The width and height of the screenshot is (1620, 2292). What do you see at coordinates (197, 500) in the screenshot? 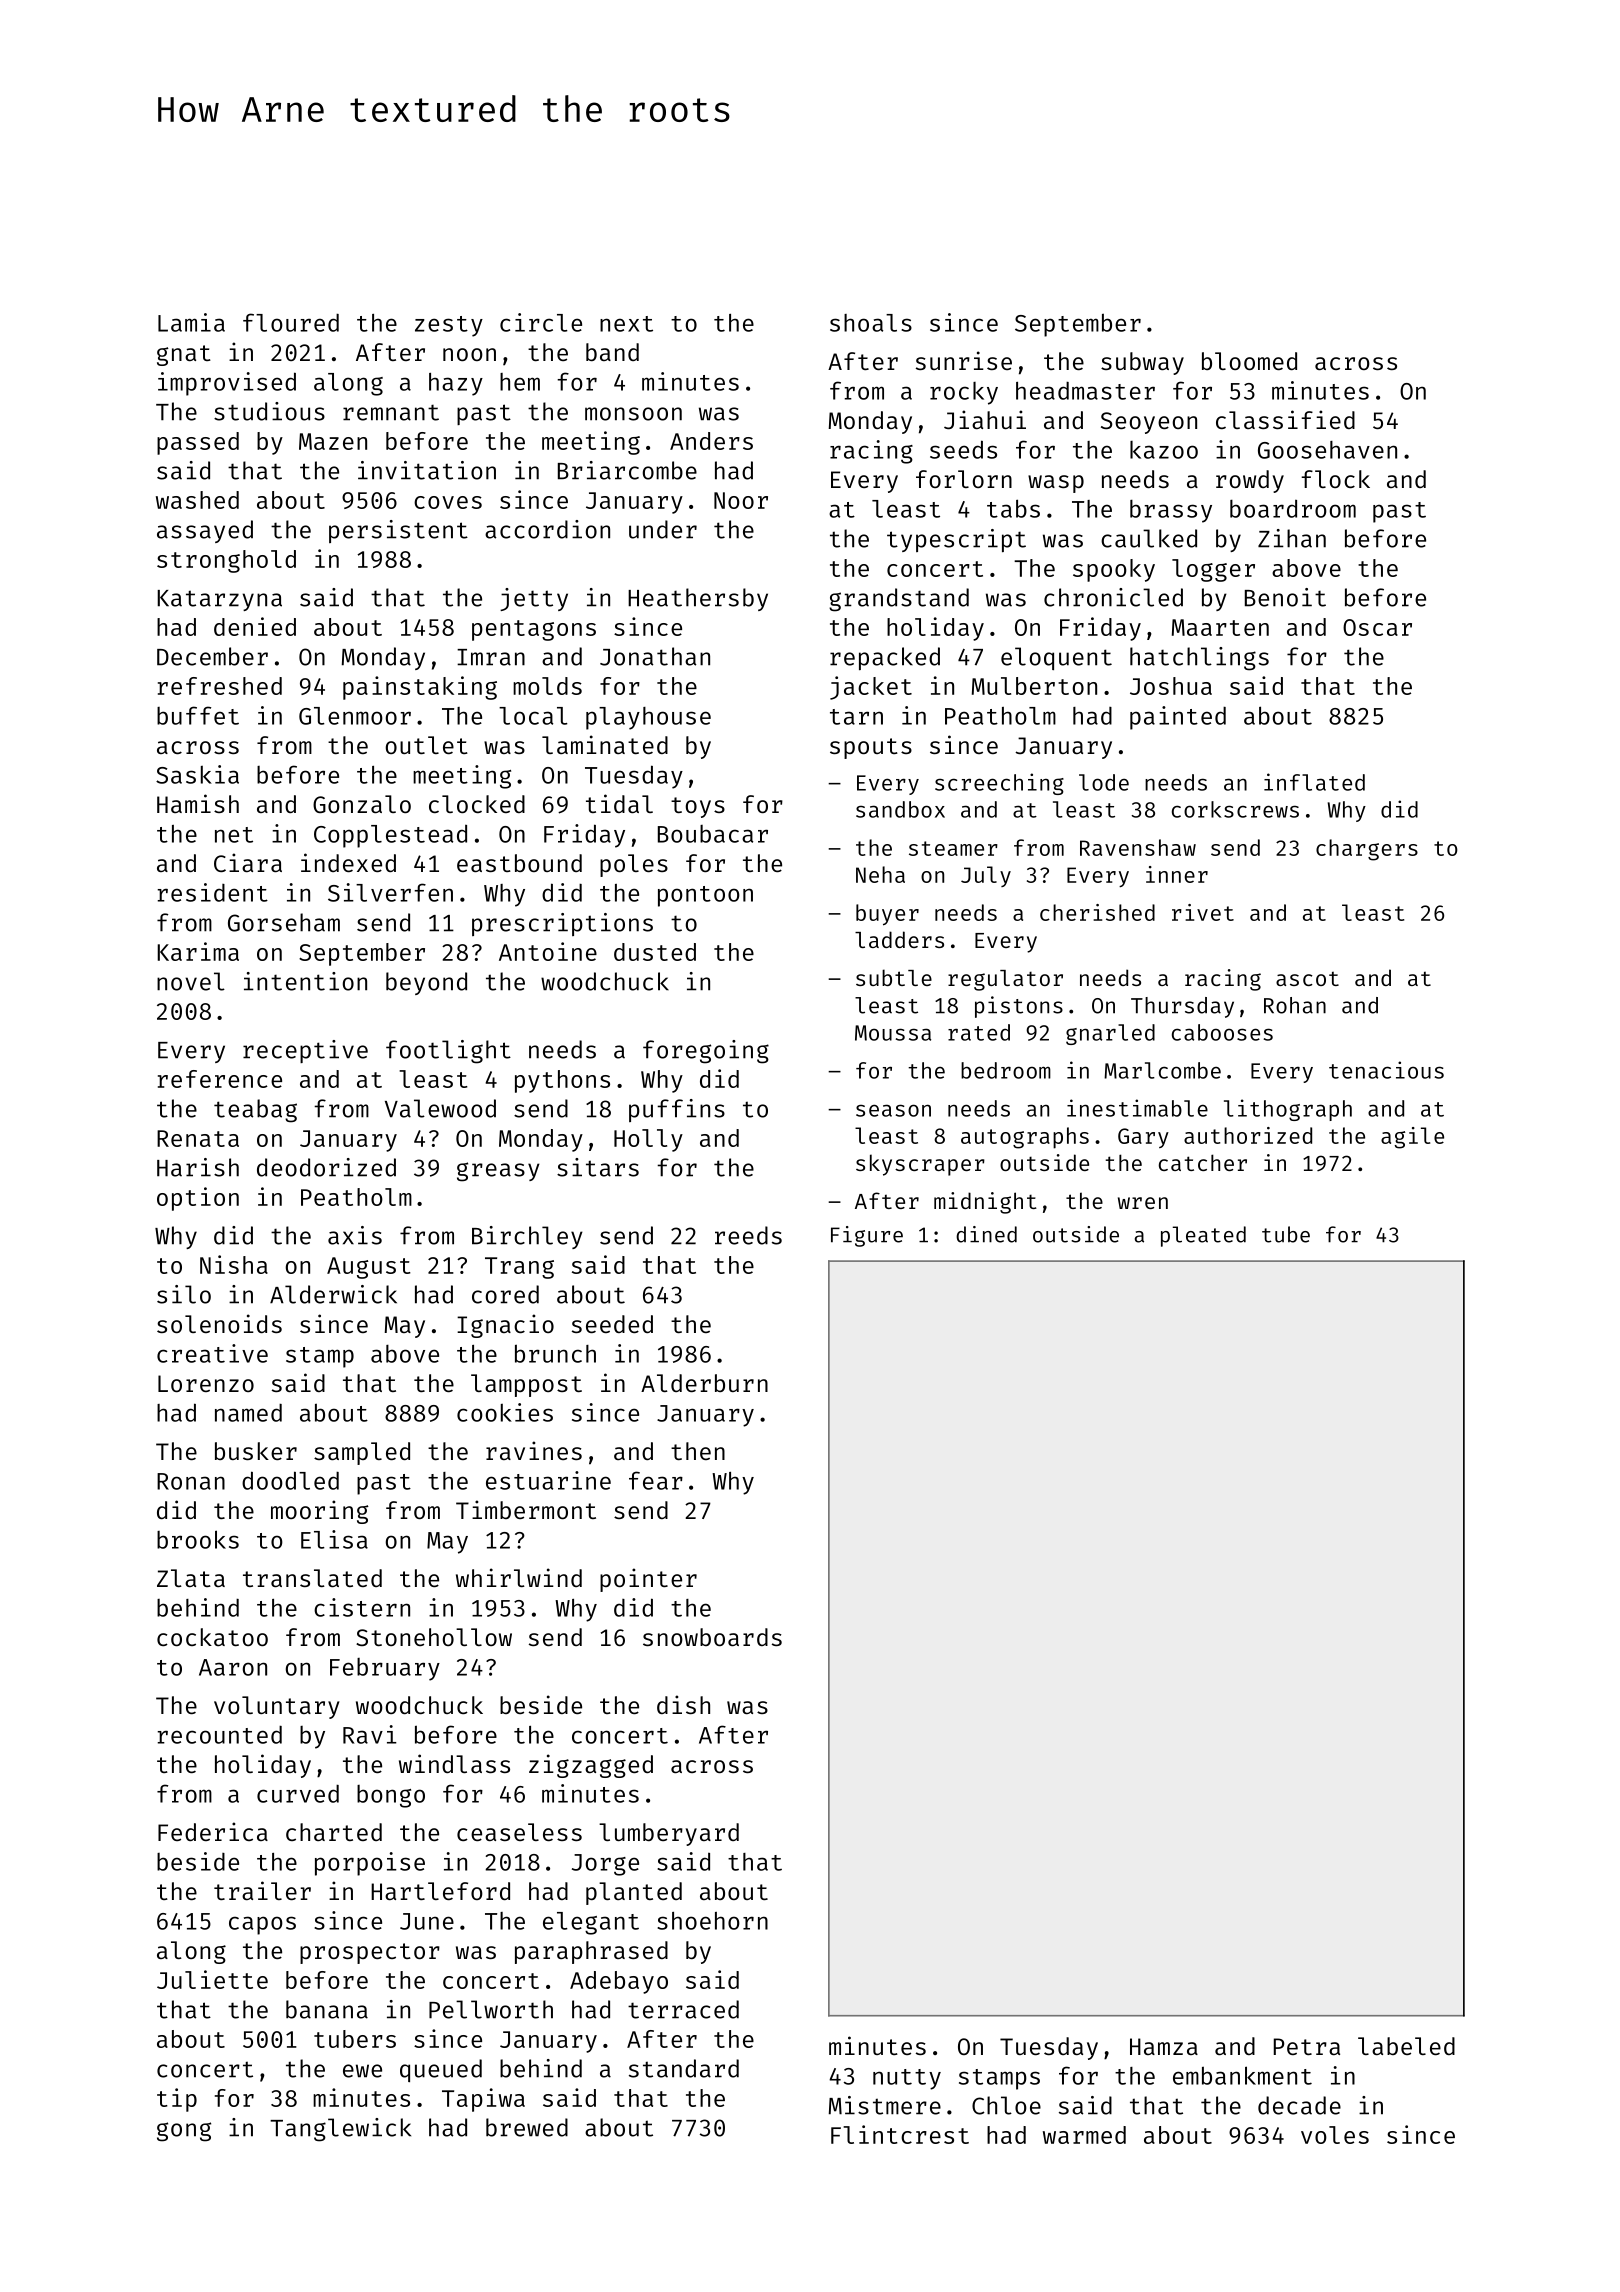
I see `washed` at bounding box center [197, 500].
